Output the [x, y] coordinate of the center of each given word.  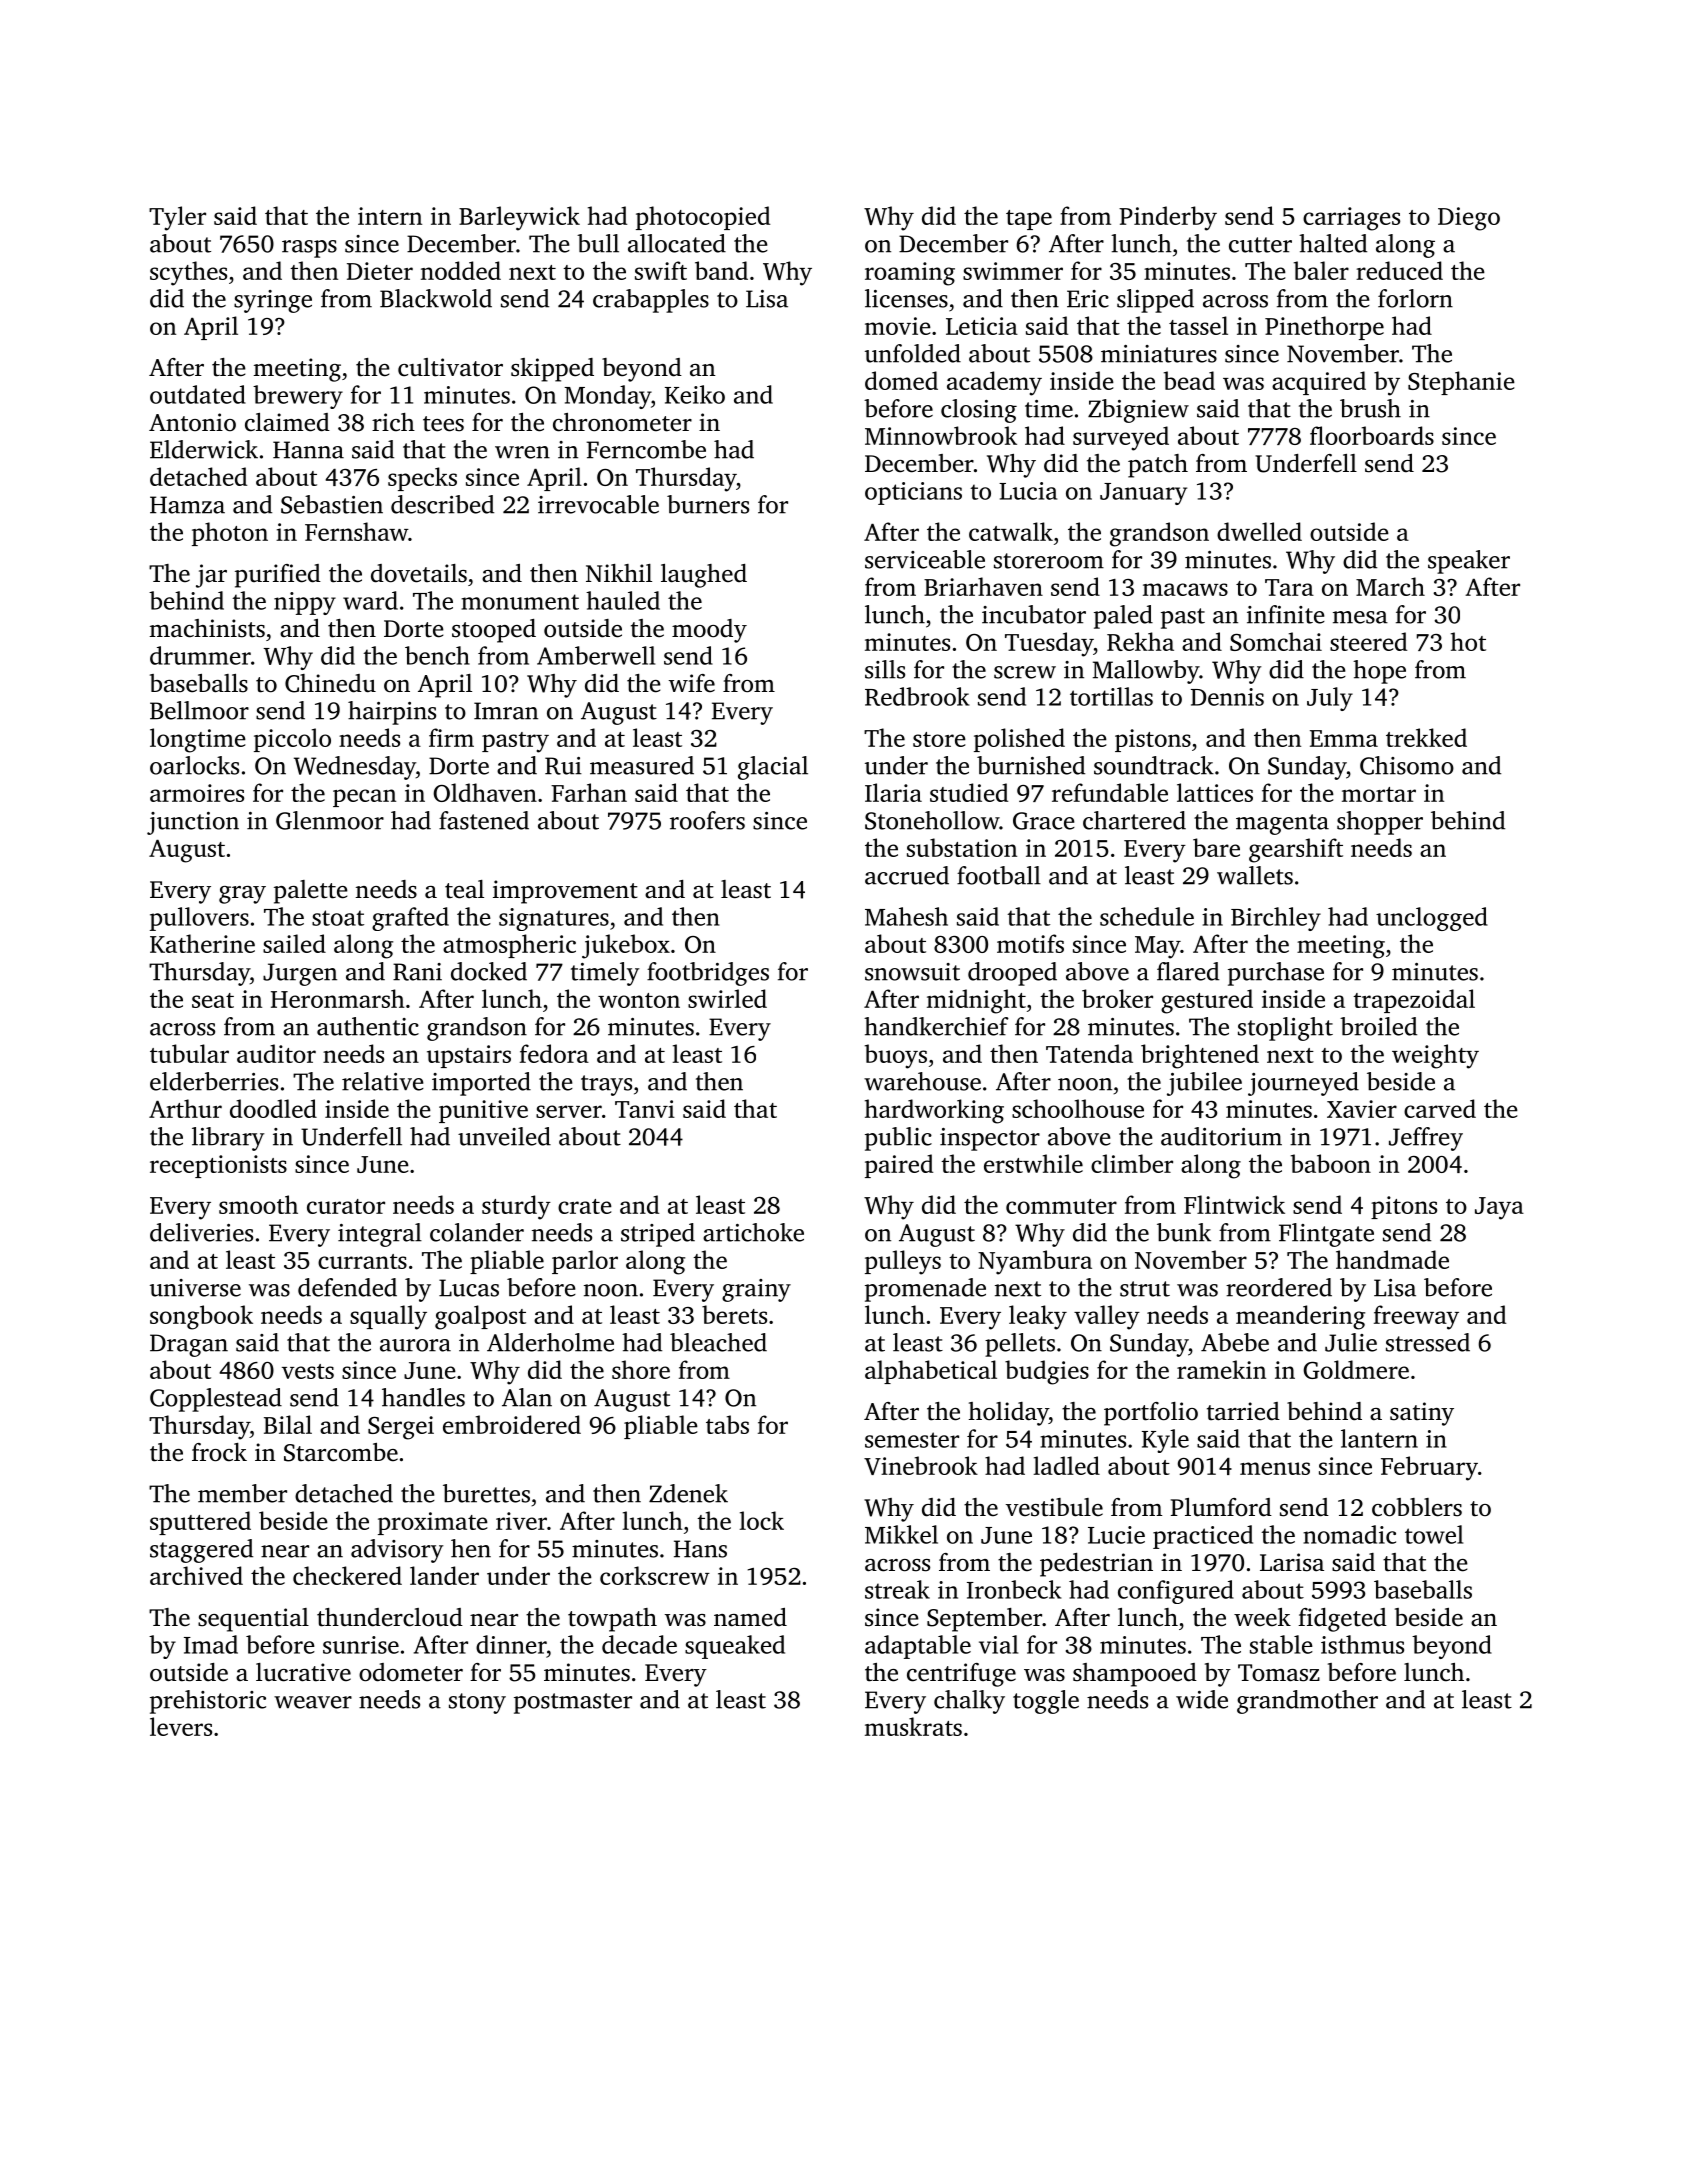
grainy [756, 1290]
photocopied [703, 218]
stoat [338, 918]
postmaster [573, 1703]
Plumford [1221, 1507]
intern [390, 216]
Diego [1469, 219]
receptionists [218, 1166]
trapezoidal [1414, 1001]
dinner [511, 1644]
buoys [896, 1056]
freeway [1416, 1317]
